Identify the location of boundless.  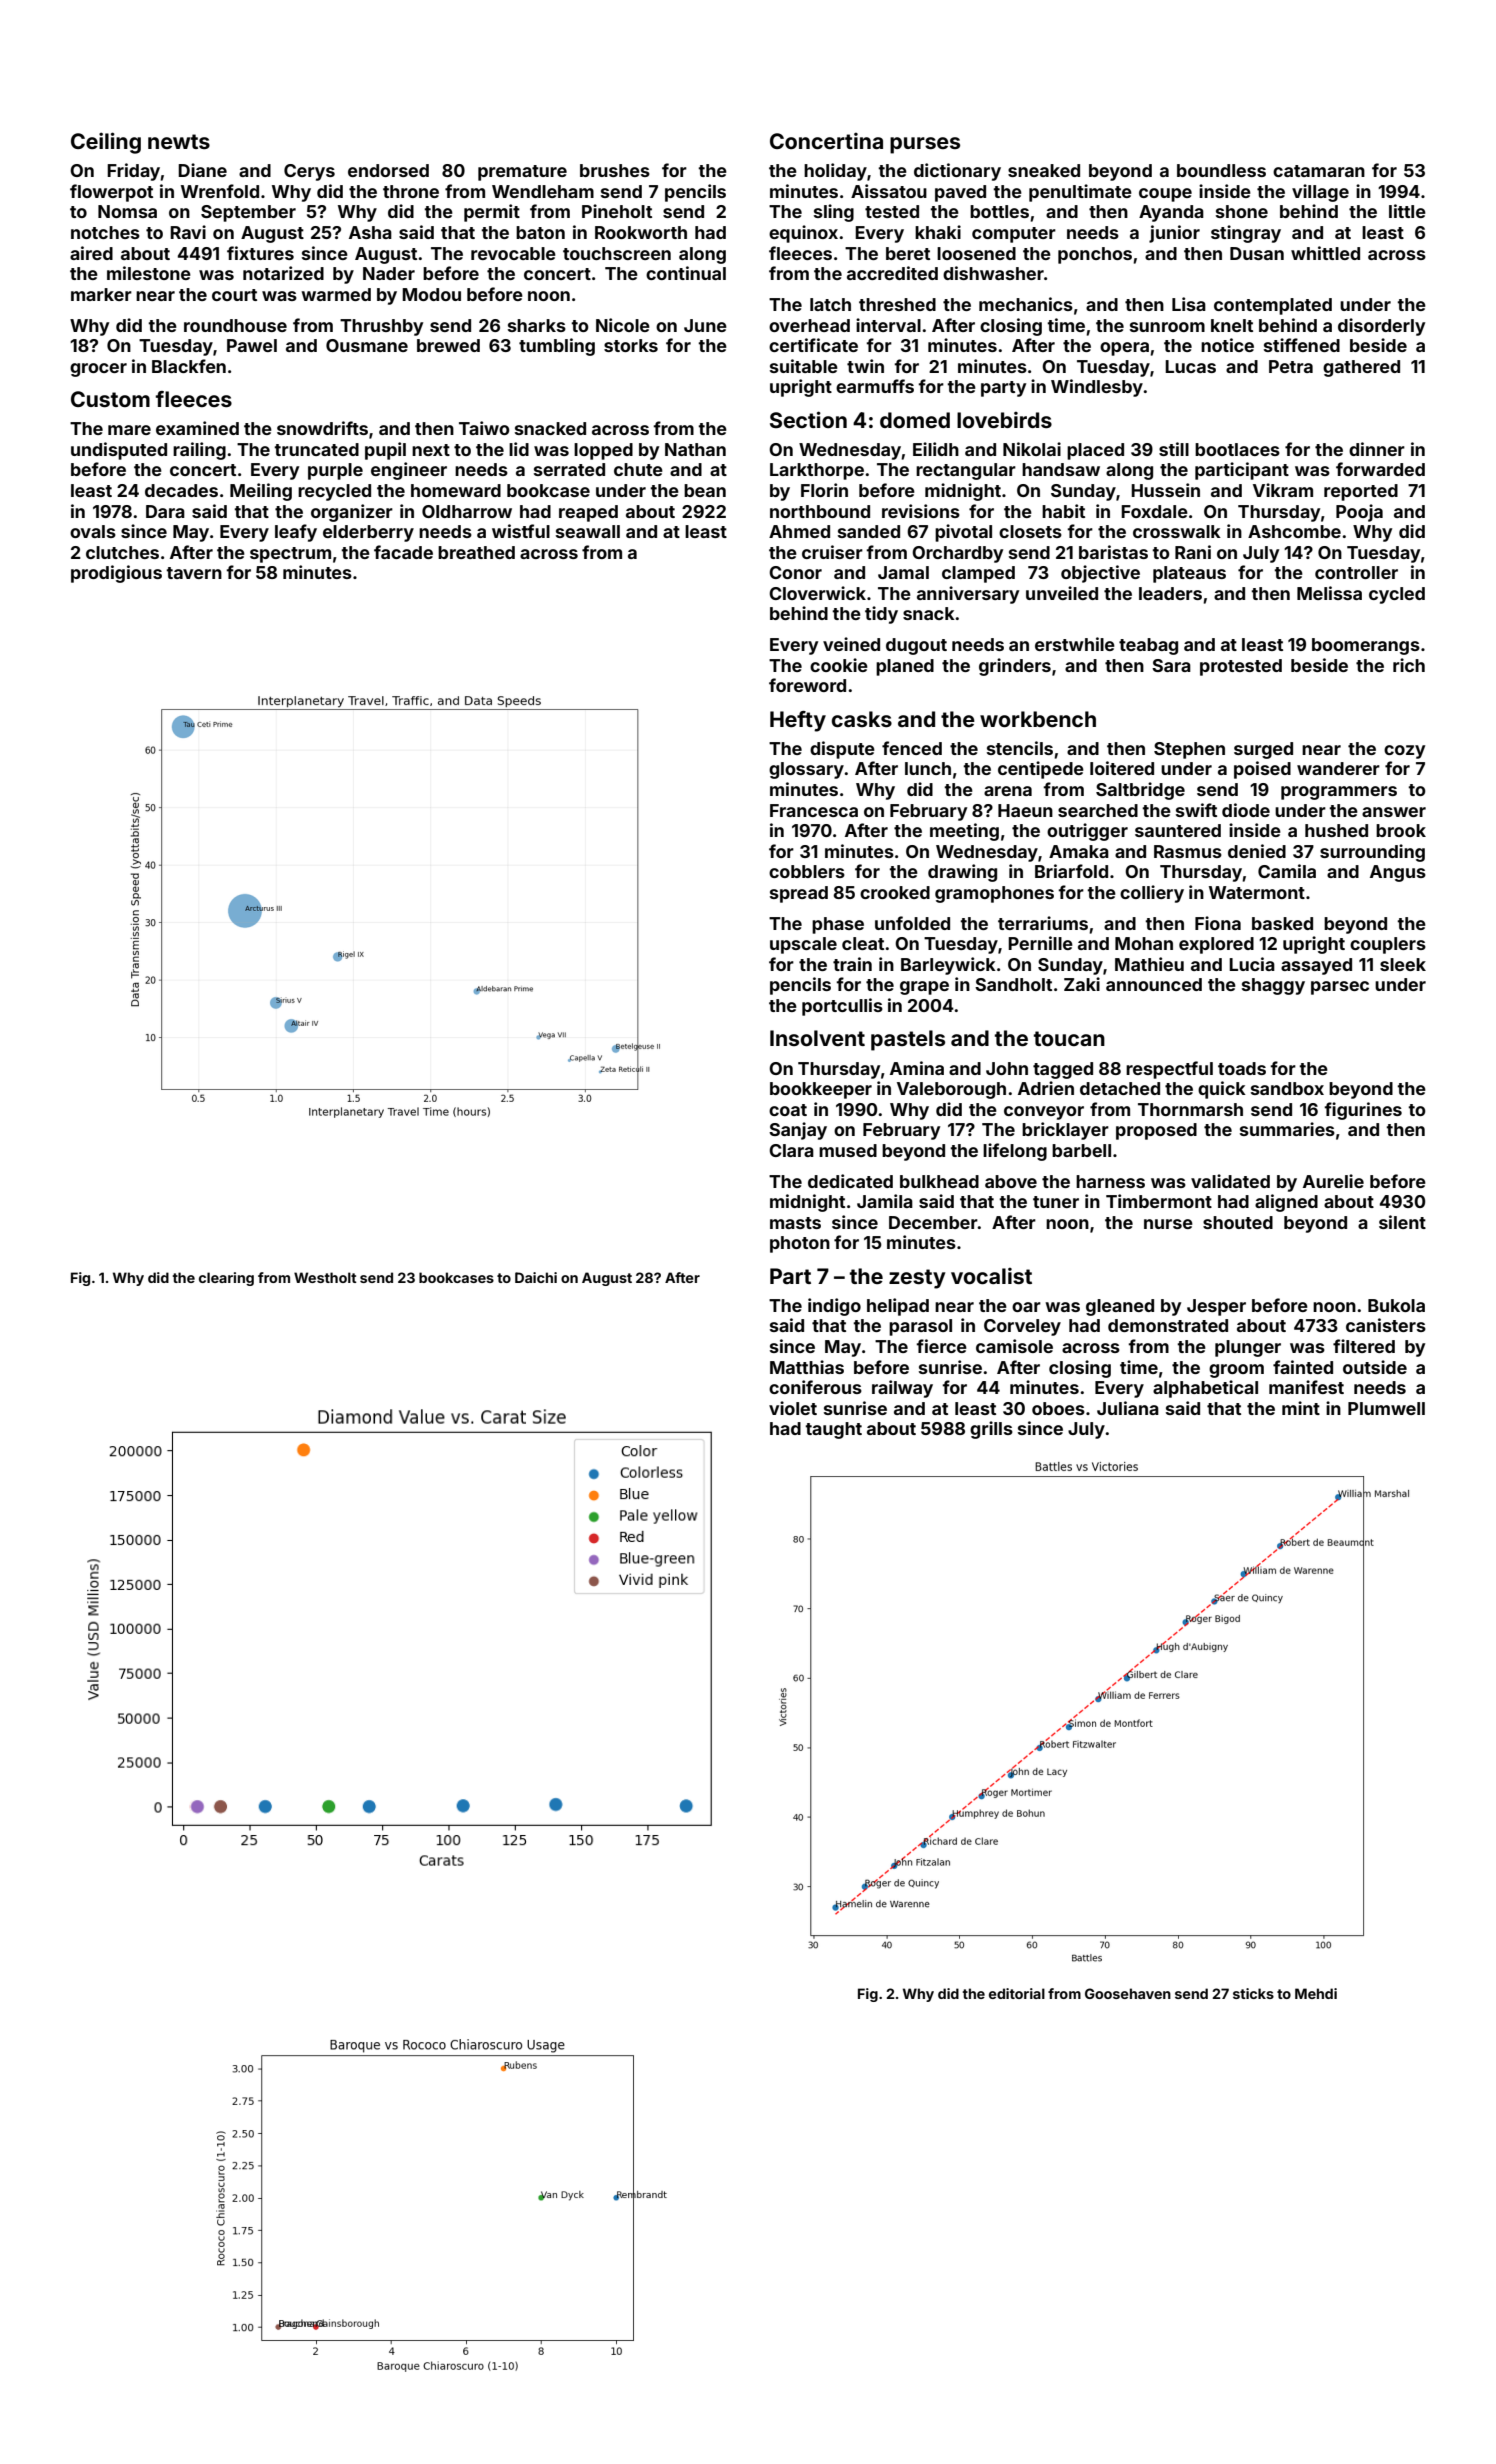
(1221, 170).
